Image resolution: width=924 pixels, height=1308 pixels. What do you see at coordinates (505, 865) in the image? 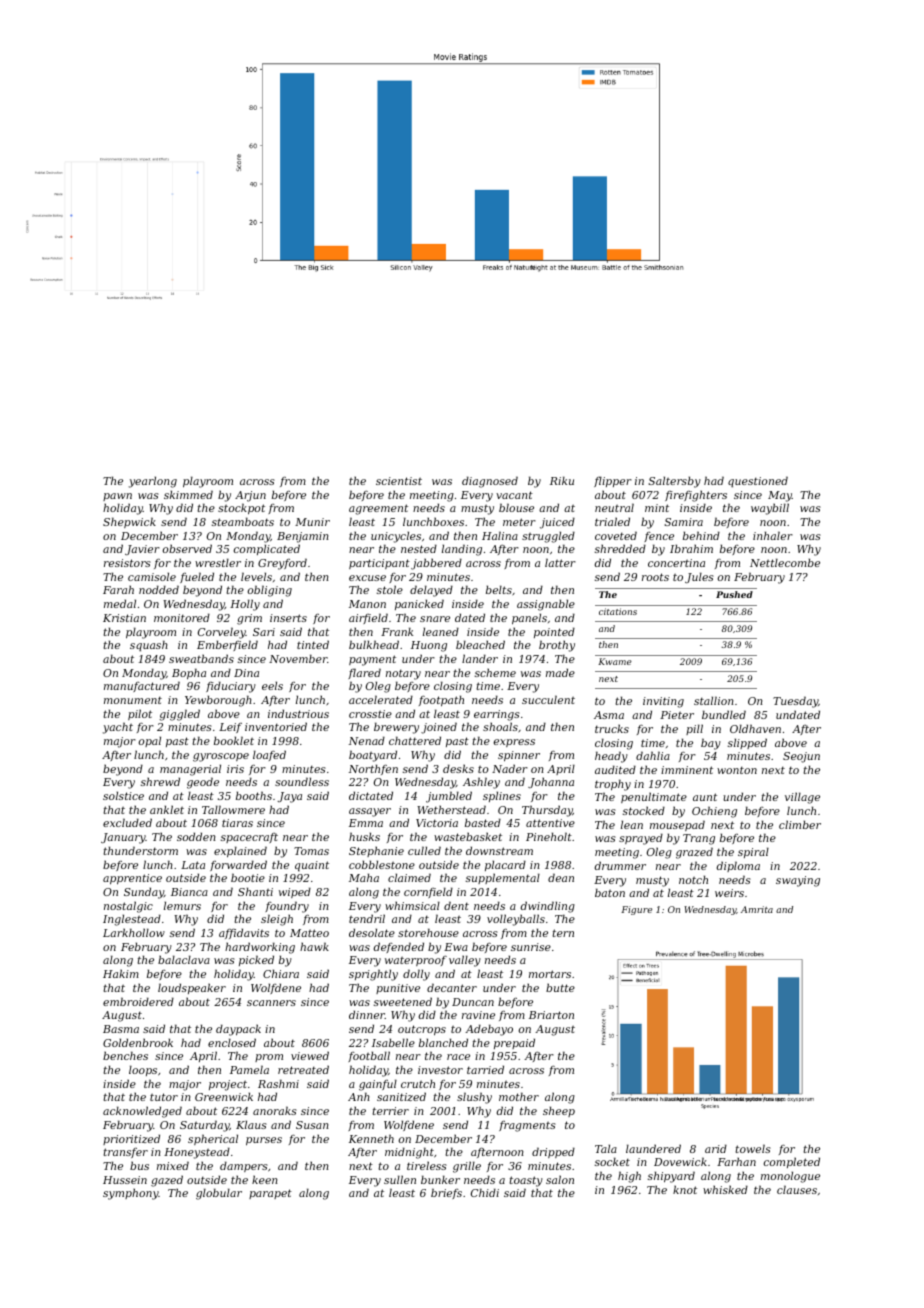
I see `placard` at bounding box center [505, 865].
